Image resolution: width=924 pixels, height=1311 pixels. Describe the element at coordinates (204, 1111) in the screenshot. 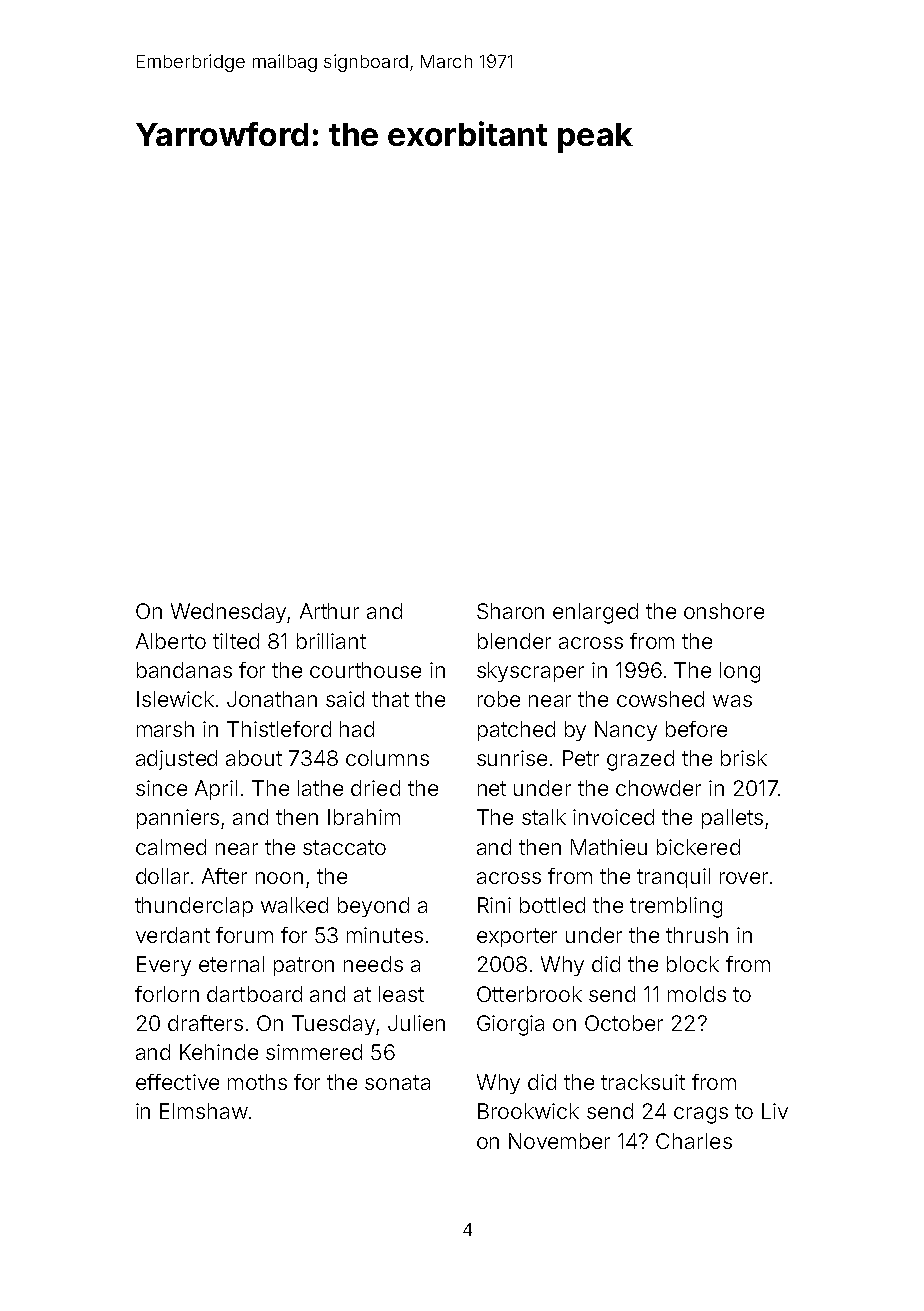

I see `Elmshaw` at that location.
